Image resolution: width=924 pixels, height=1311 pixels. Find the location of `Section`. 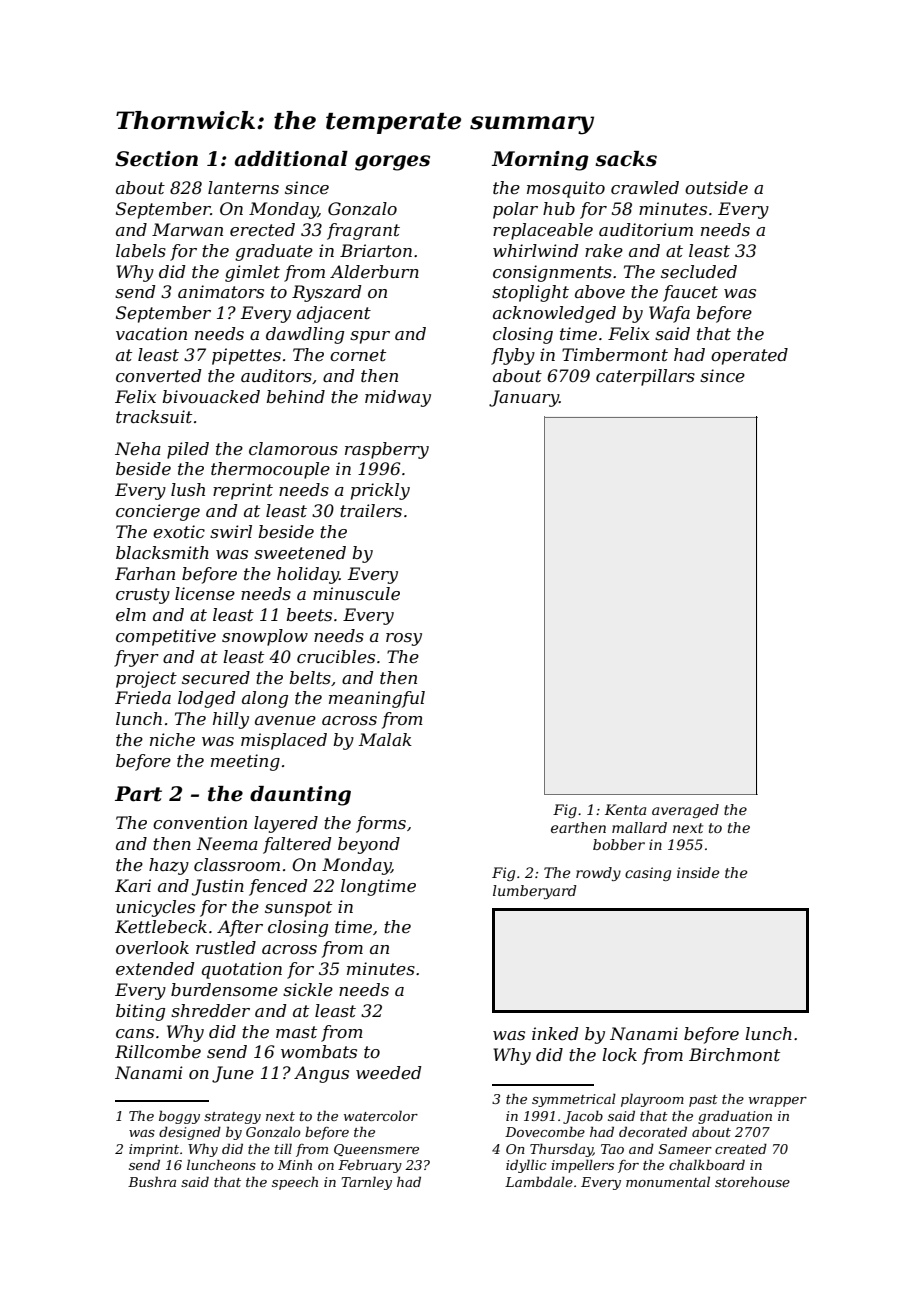

Section is located at coordinates (156, 159).
